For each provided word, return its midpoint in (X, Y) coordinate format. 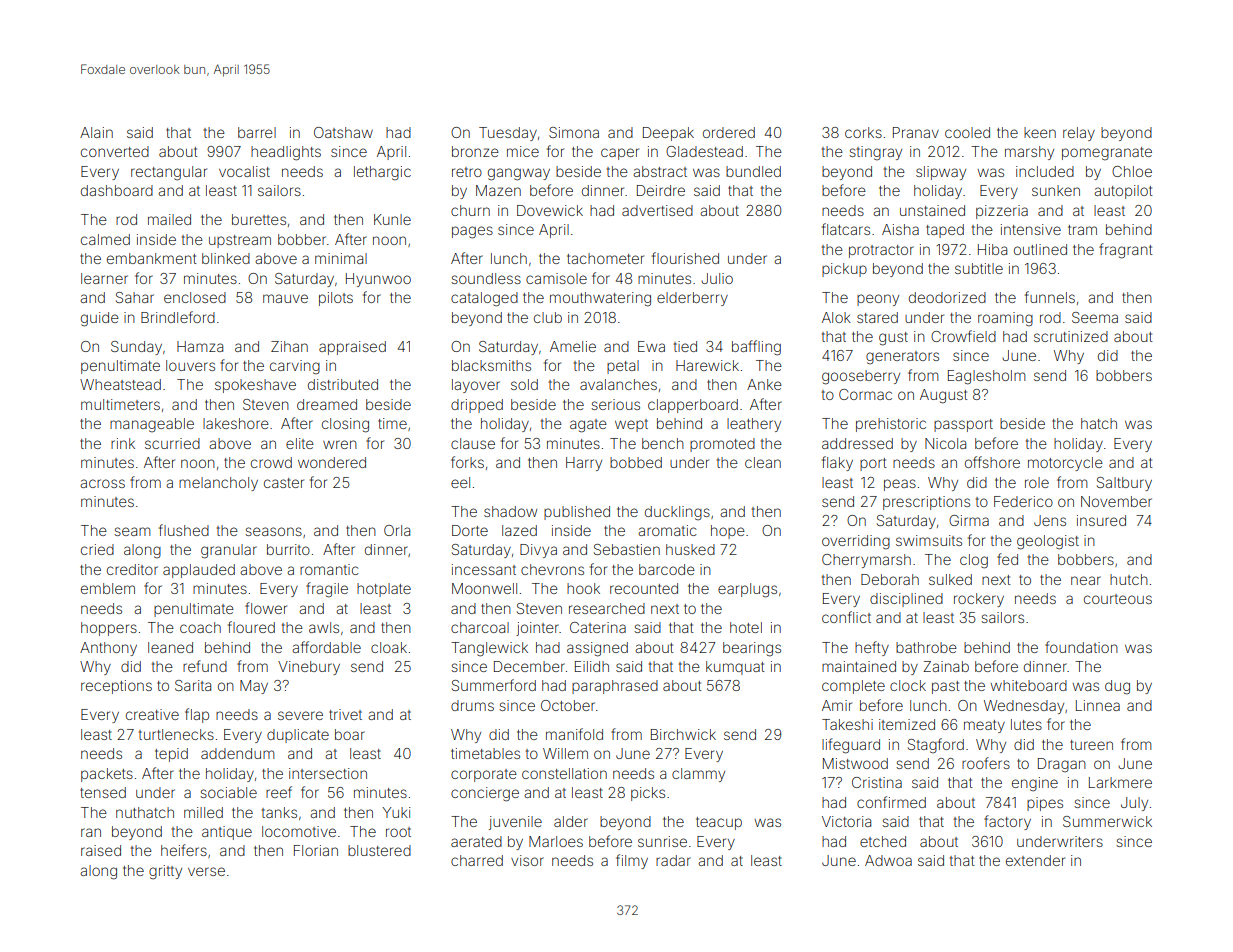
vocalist (244, 171)
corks (863, 132)
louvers (190, 365)
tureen (1091, 745)
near (1086, 580)
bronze (475, 151)
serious (615, 404)
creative (152, 714)
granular (229, 551)
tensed (103, 792)
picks (648, 794)
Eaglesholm (986, 377)
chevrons (552, 569)
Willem (565, 753)
